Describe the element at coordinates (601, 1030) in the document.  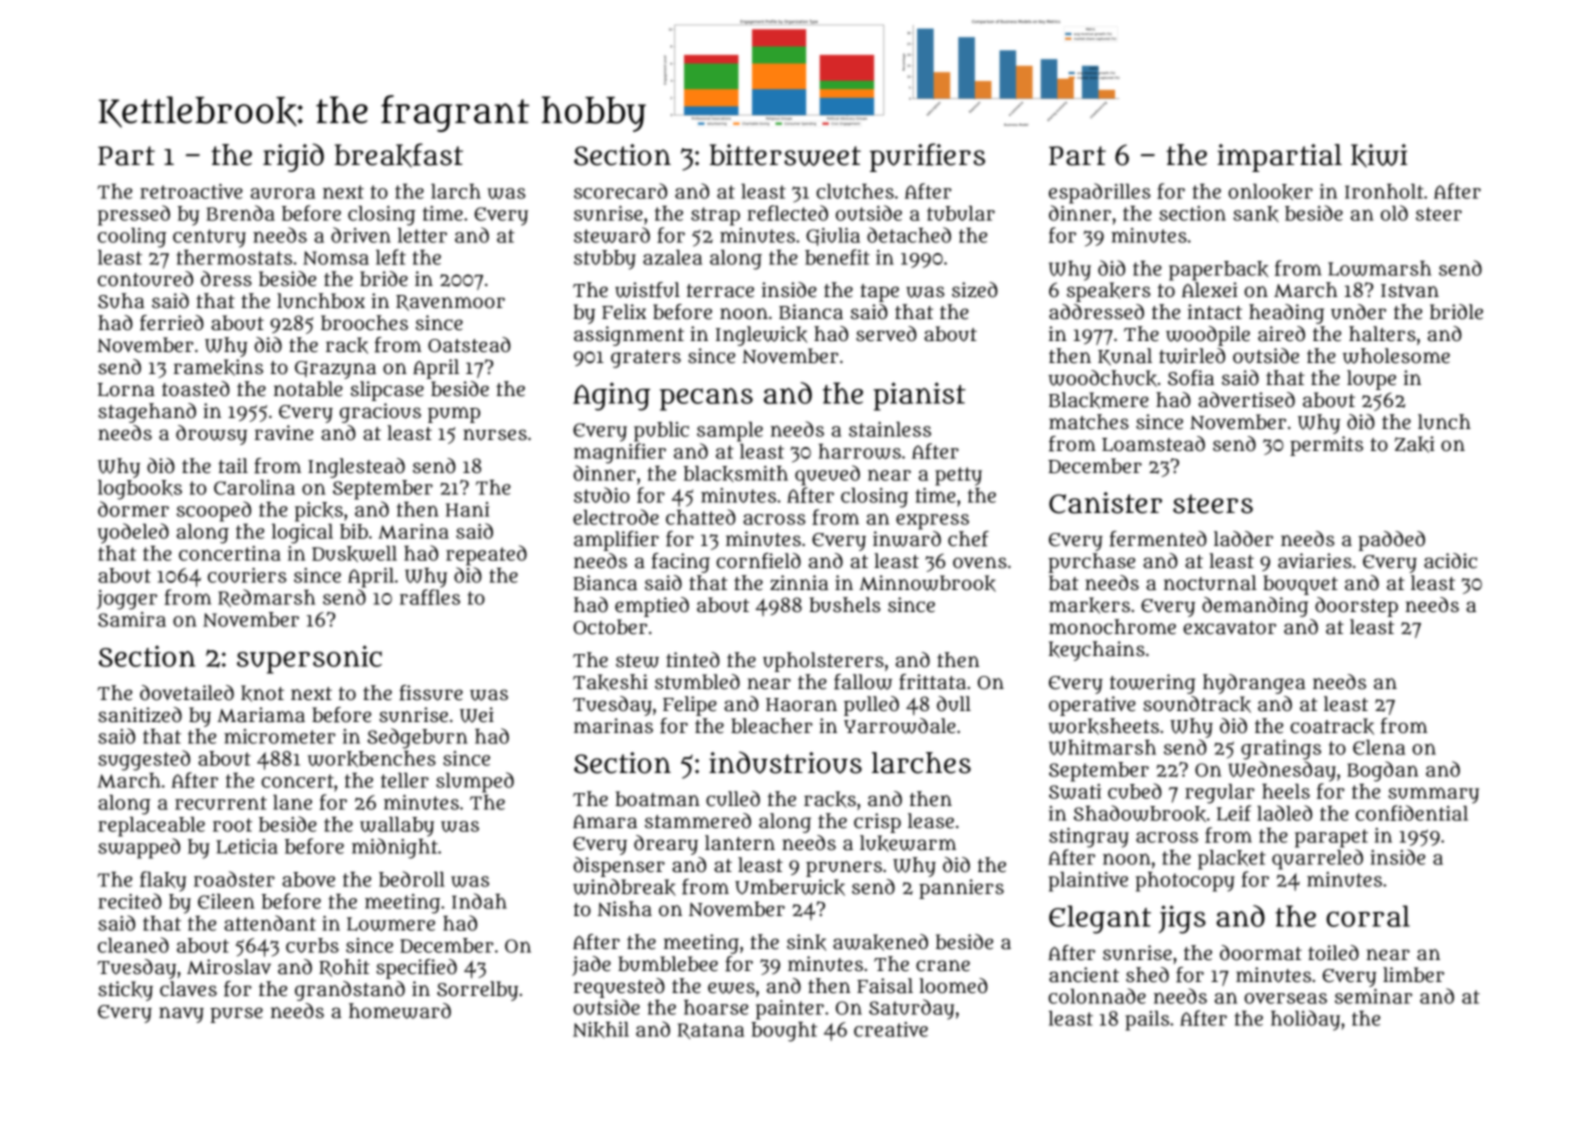
I see `Nikhil` at that location.
